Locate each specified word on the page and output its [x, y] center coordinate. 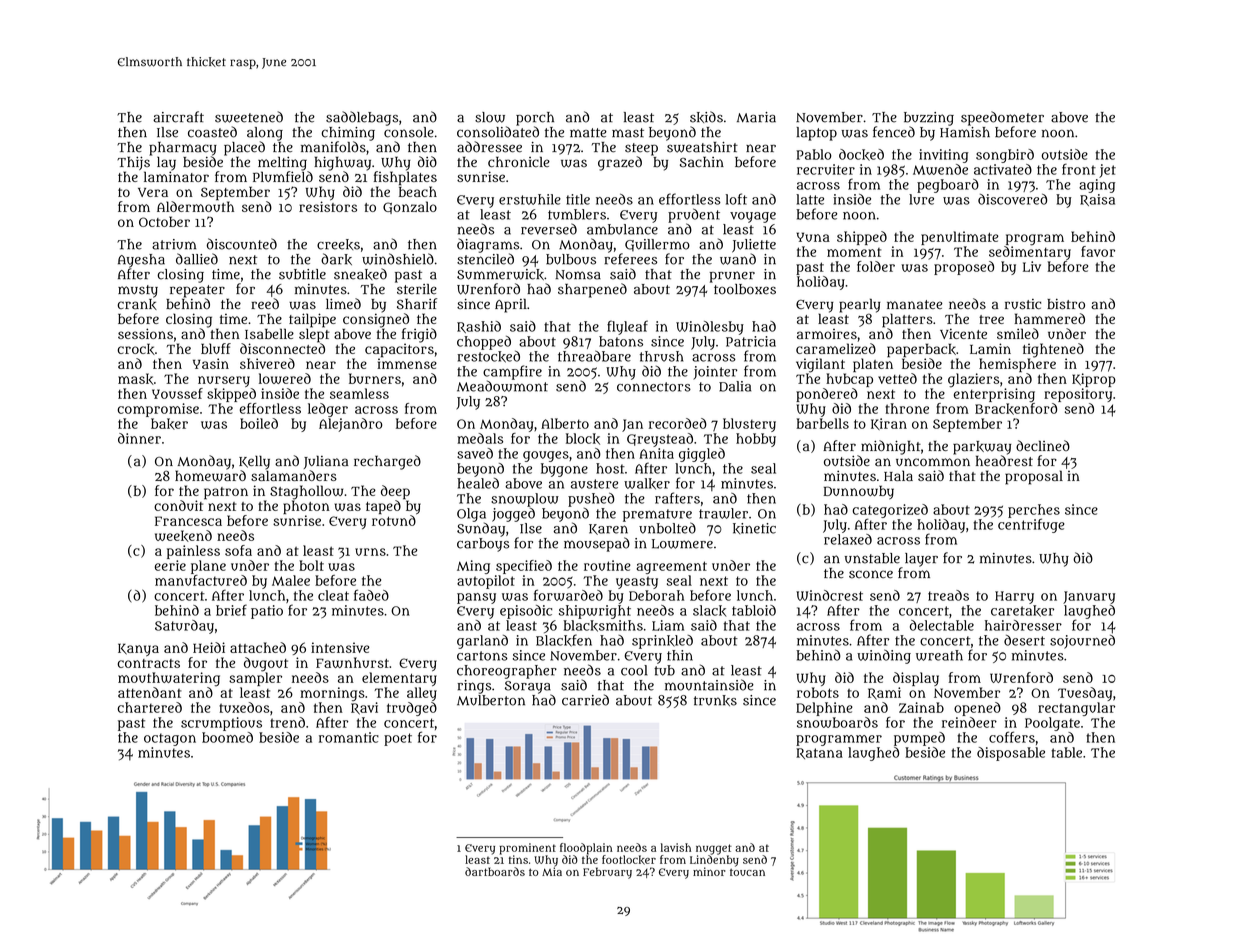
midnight [891, 447]
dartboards [495, 871]
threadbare [594, 356]
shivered [267, 363]
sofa [238, 550]
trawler [723, 513]
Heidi [209, 647]
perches [1034, 511]
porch [535, 119]
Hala [898, 475]
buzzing [929, 119]
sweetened [249, 117]
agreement [671, 567]
